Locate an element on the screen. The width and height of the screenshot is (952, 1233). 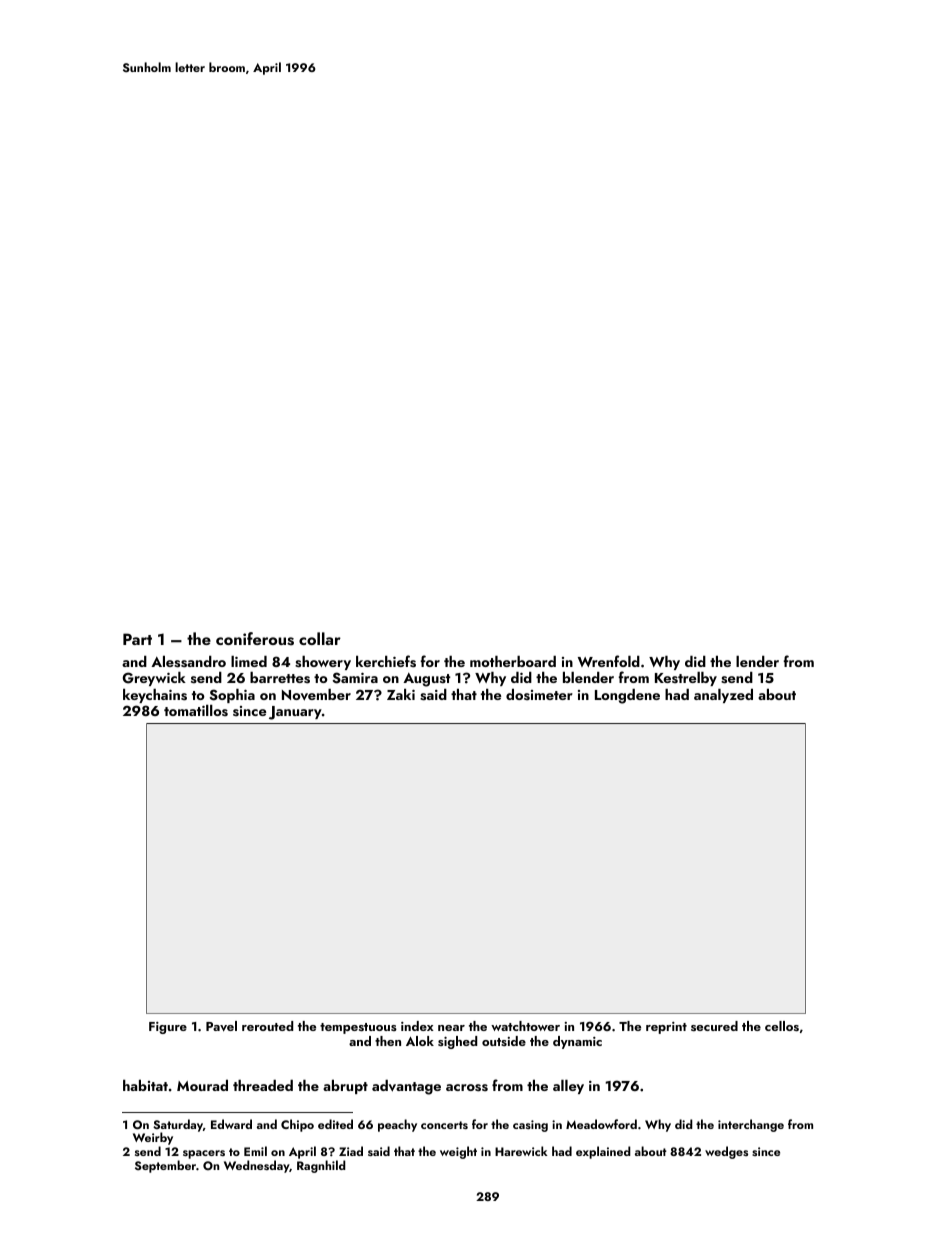
tomatillos is located at coordinates (196, 710).
